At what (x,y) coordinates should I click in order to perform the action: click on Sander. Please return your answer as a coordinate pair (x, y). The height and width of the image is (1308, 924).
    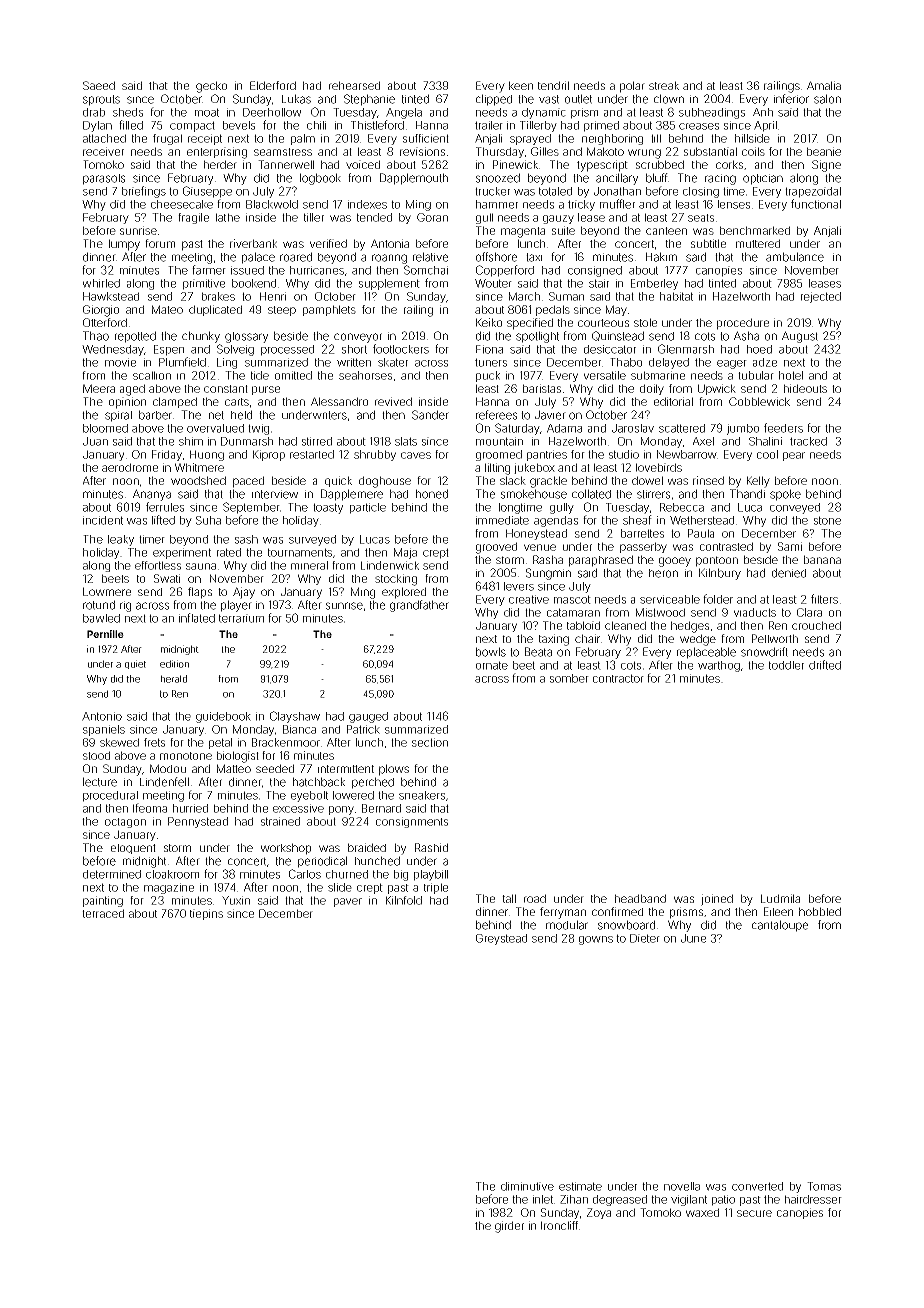
    Looking at the image, I should click on (430, 415).
